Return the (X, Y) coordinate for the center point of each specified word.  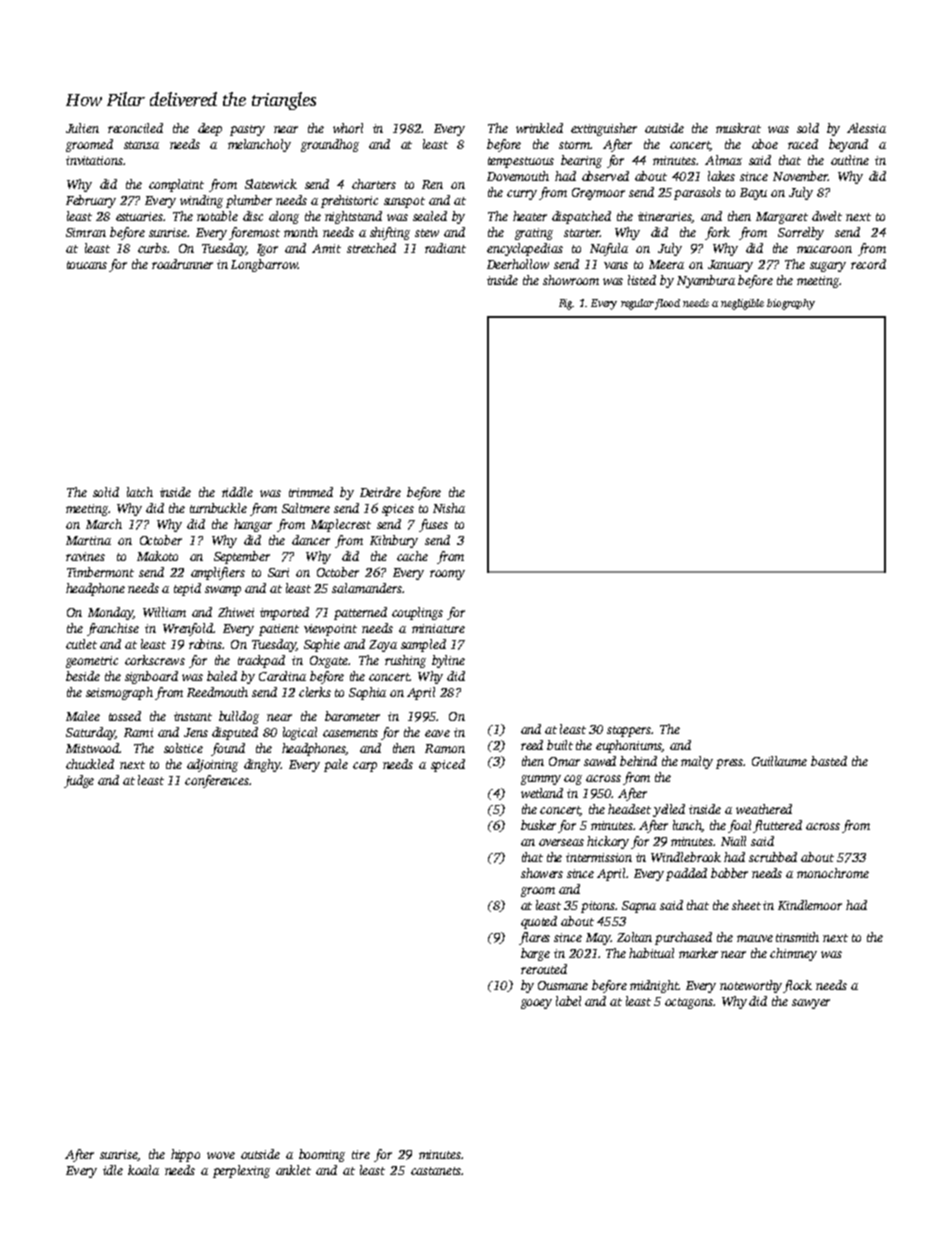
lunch (688, 826)
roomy (447, 575)
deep (210, 129)
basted (829, 761)
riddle (237, 492)
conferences (217, 781)
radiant (445, 248)
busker (538, 825)
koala (143, 1170)
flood (667, 304)
